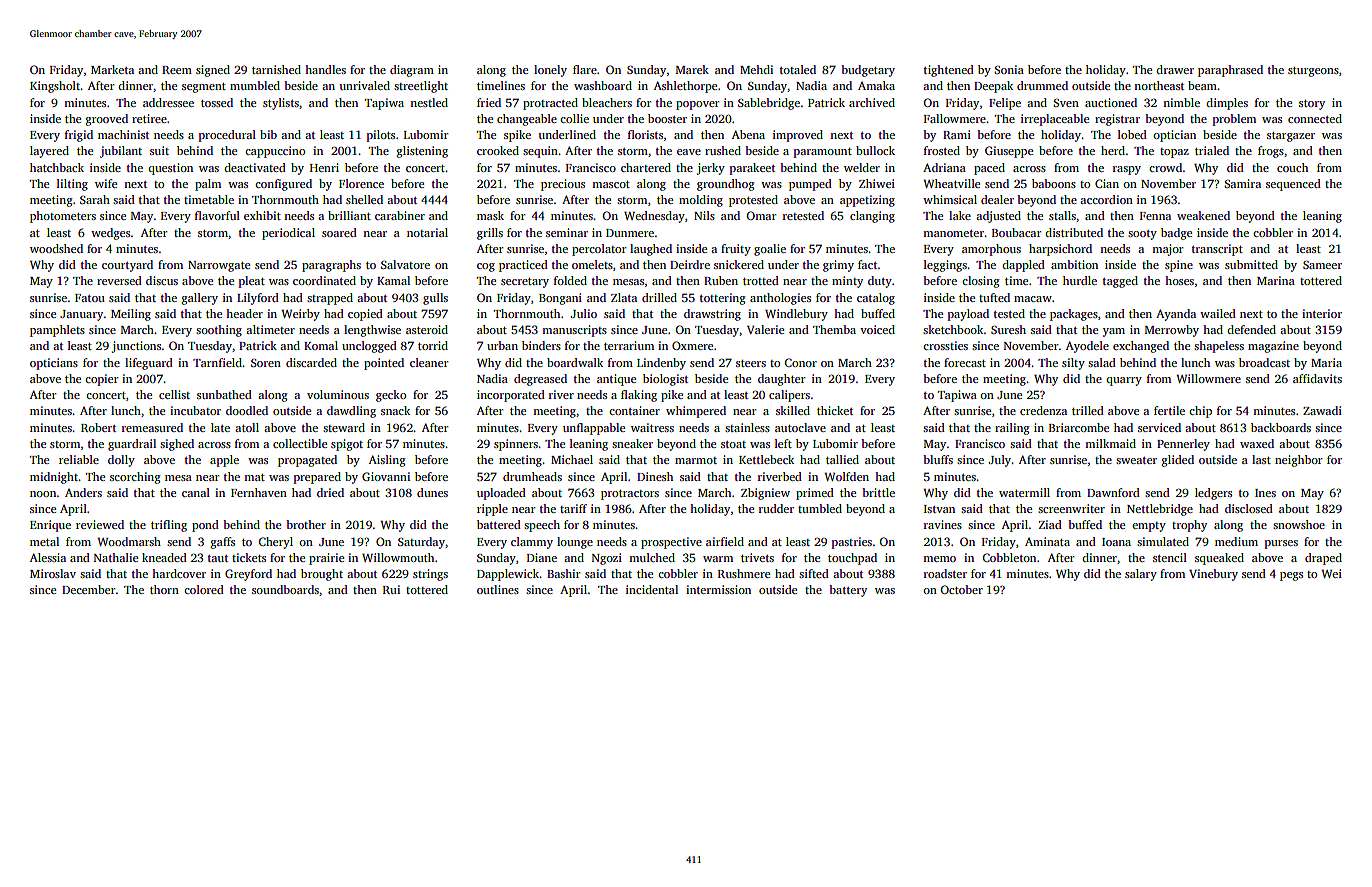  I want to click on macaw, so click(1033, 299).
